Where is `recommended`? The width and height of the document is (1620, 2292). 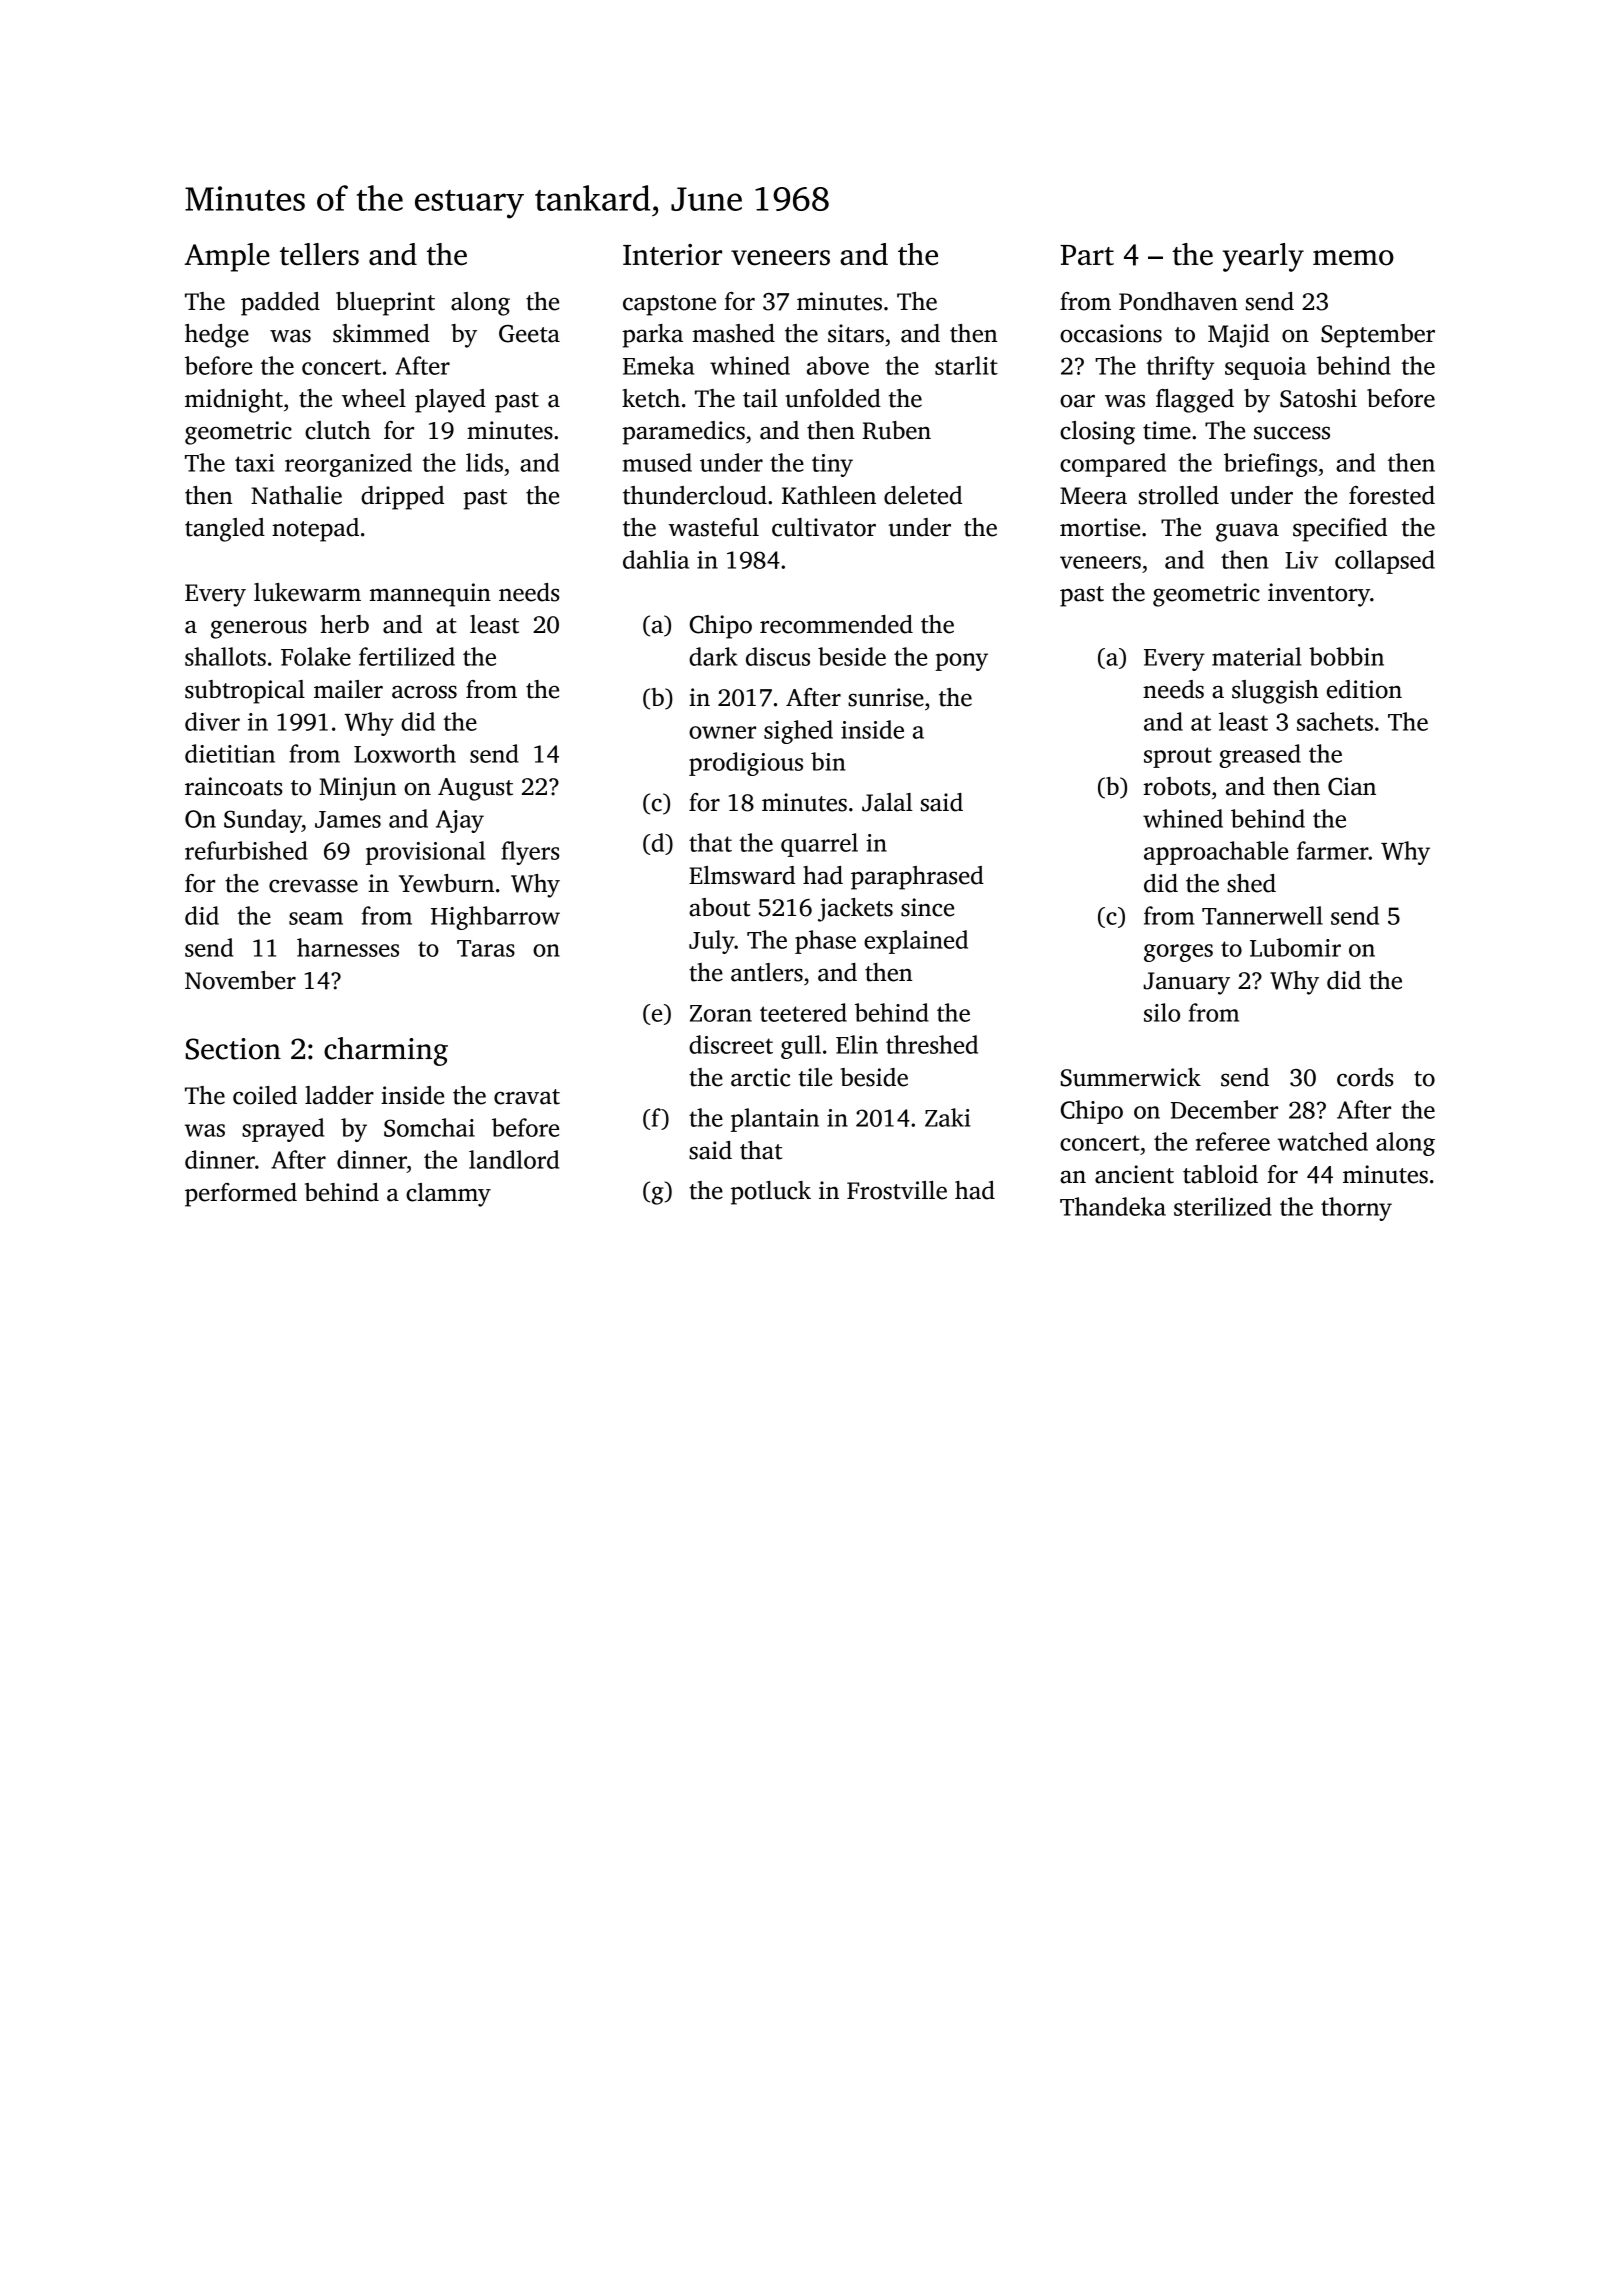 recommended is located at coordinates (836, 624).
